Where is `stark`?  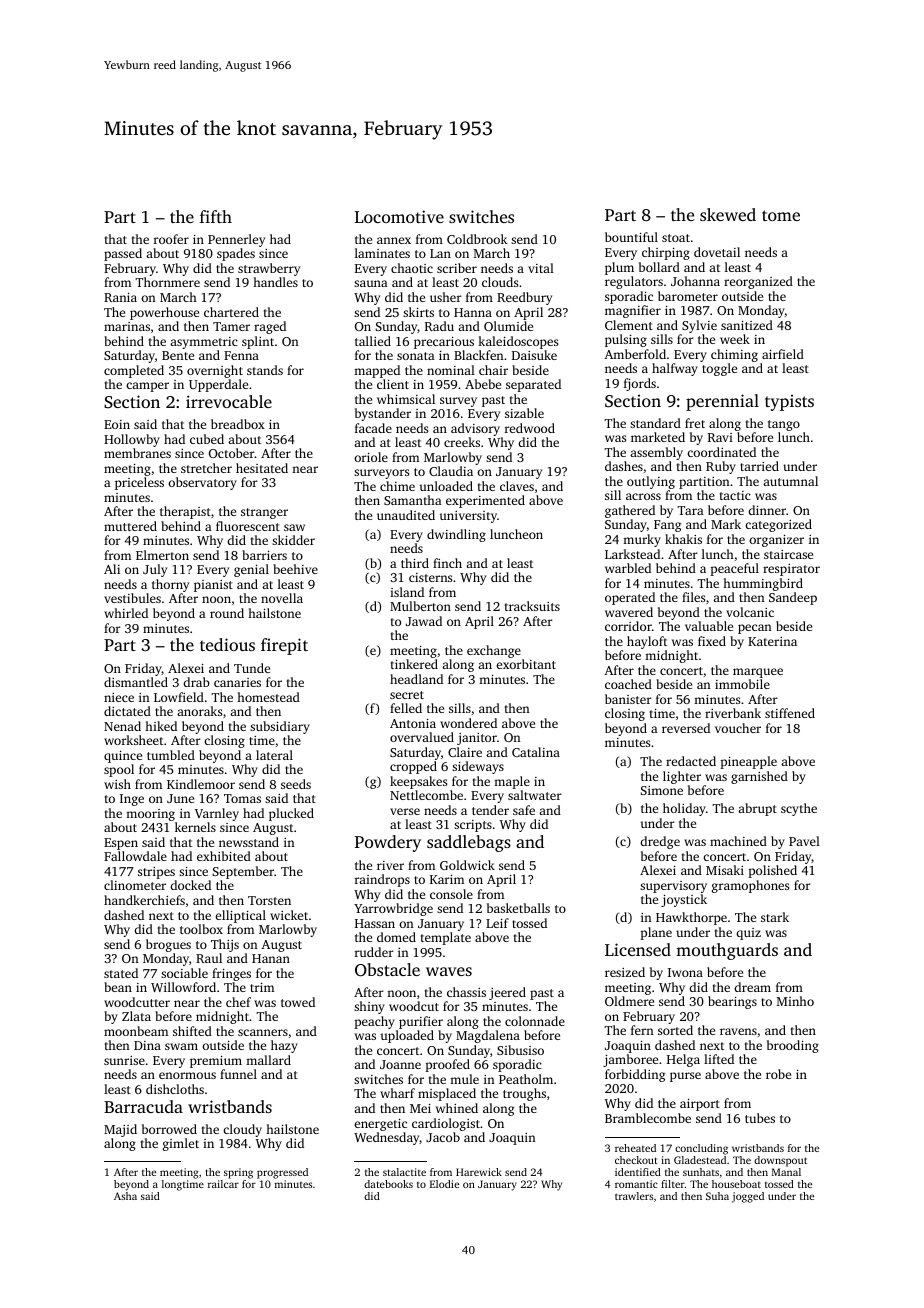 stark is located at coordinates (775, 917).
